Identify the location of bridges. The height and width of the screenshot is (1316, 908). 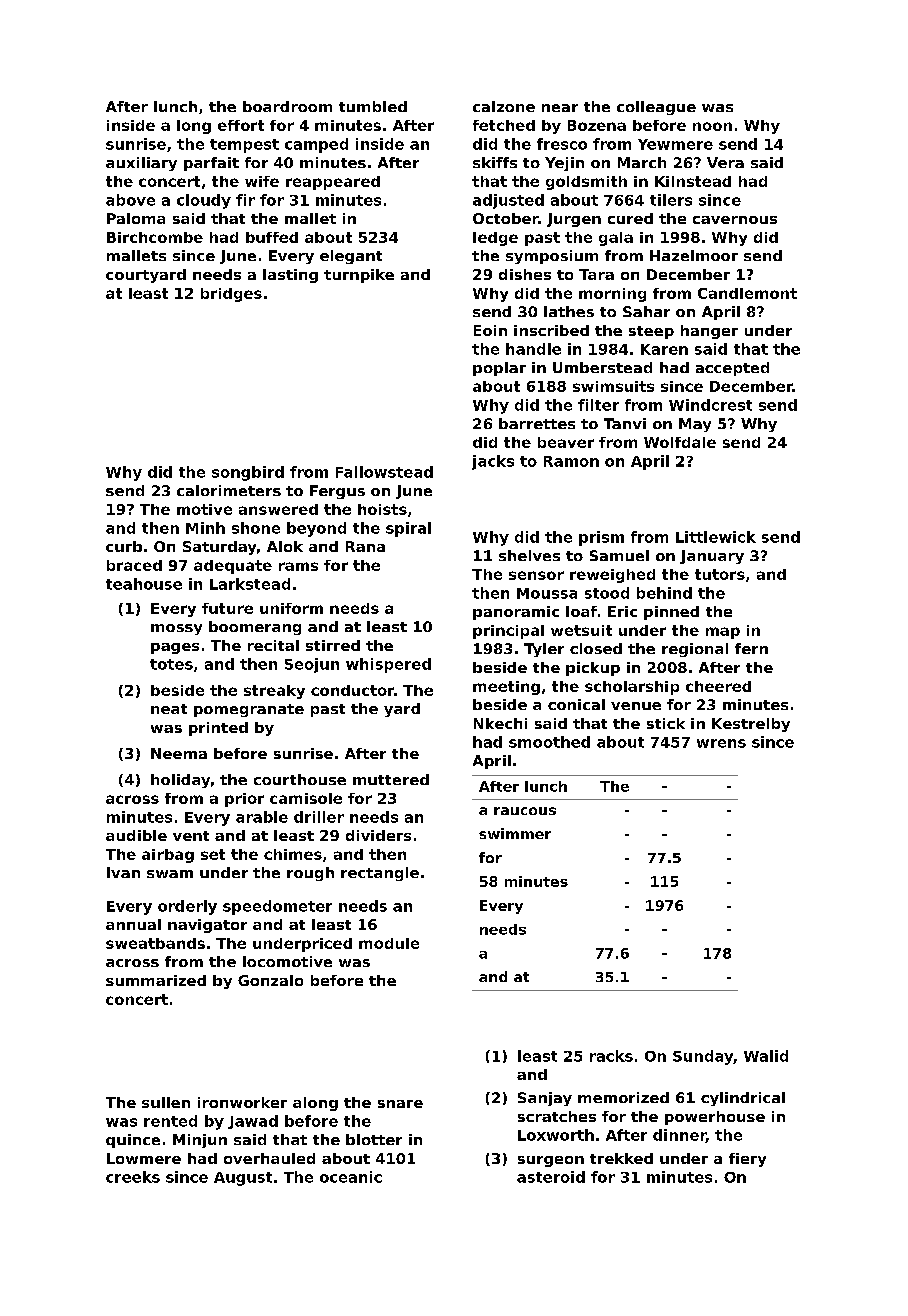
(231, 295).
